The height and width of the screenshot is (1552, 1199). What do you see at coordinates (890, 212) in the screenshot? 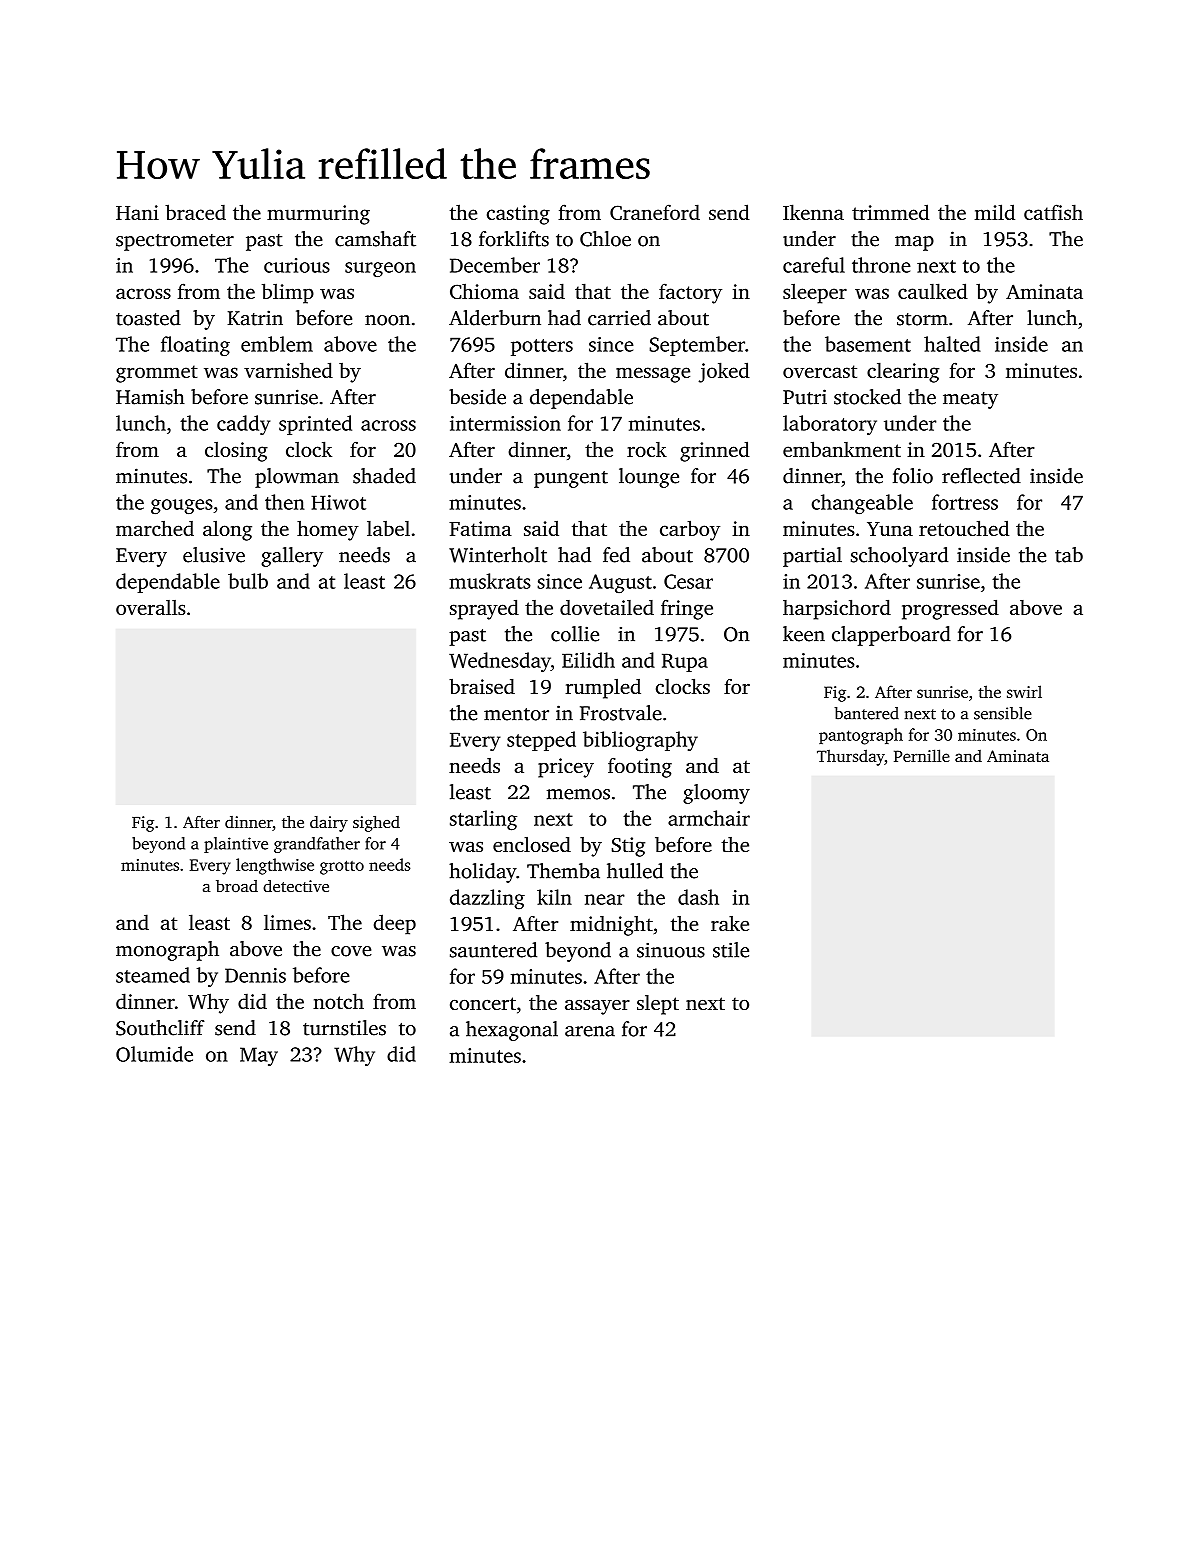
I see `trimmed` at bounding box center [890, 212].
